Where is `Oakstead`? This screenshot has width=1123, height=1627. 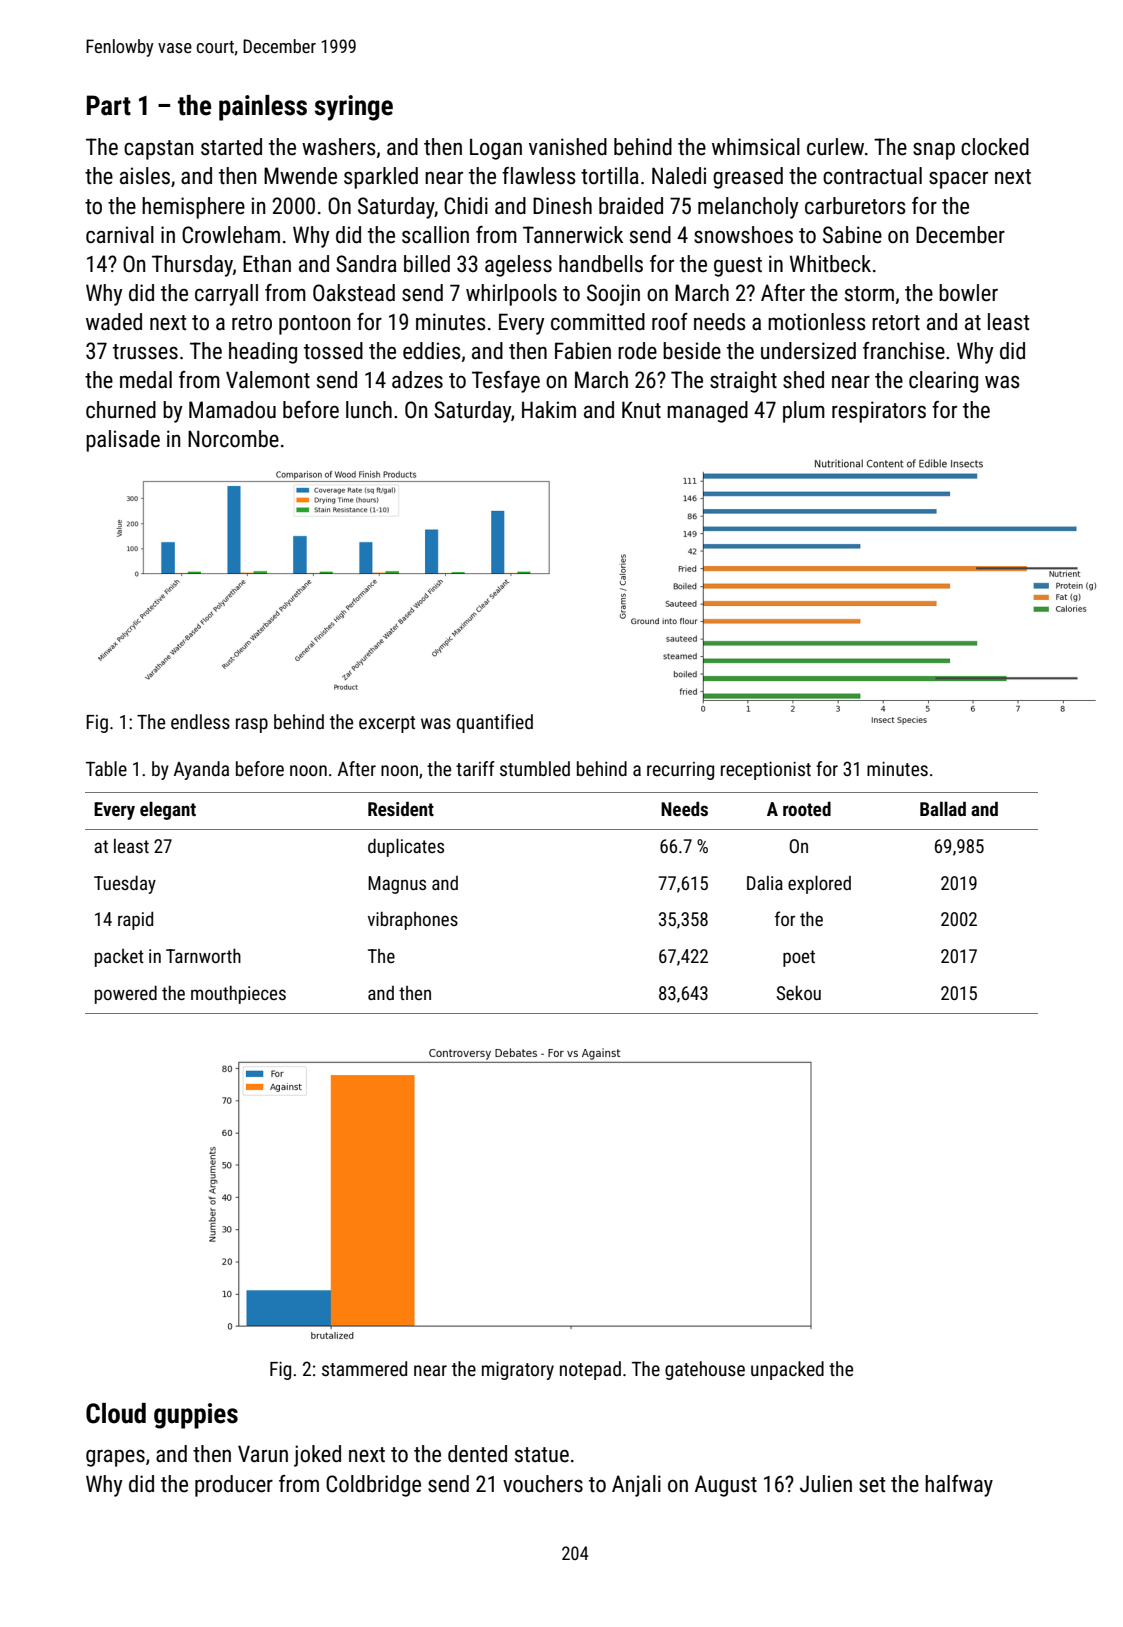 Oakstead is located at coordinates (354, 293).
